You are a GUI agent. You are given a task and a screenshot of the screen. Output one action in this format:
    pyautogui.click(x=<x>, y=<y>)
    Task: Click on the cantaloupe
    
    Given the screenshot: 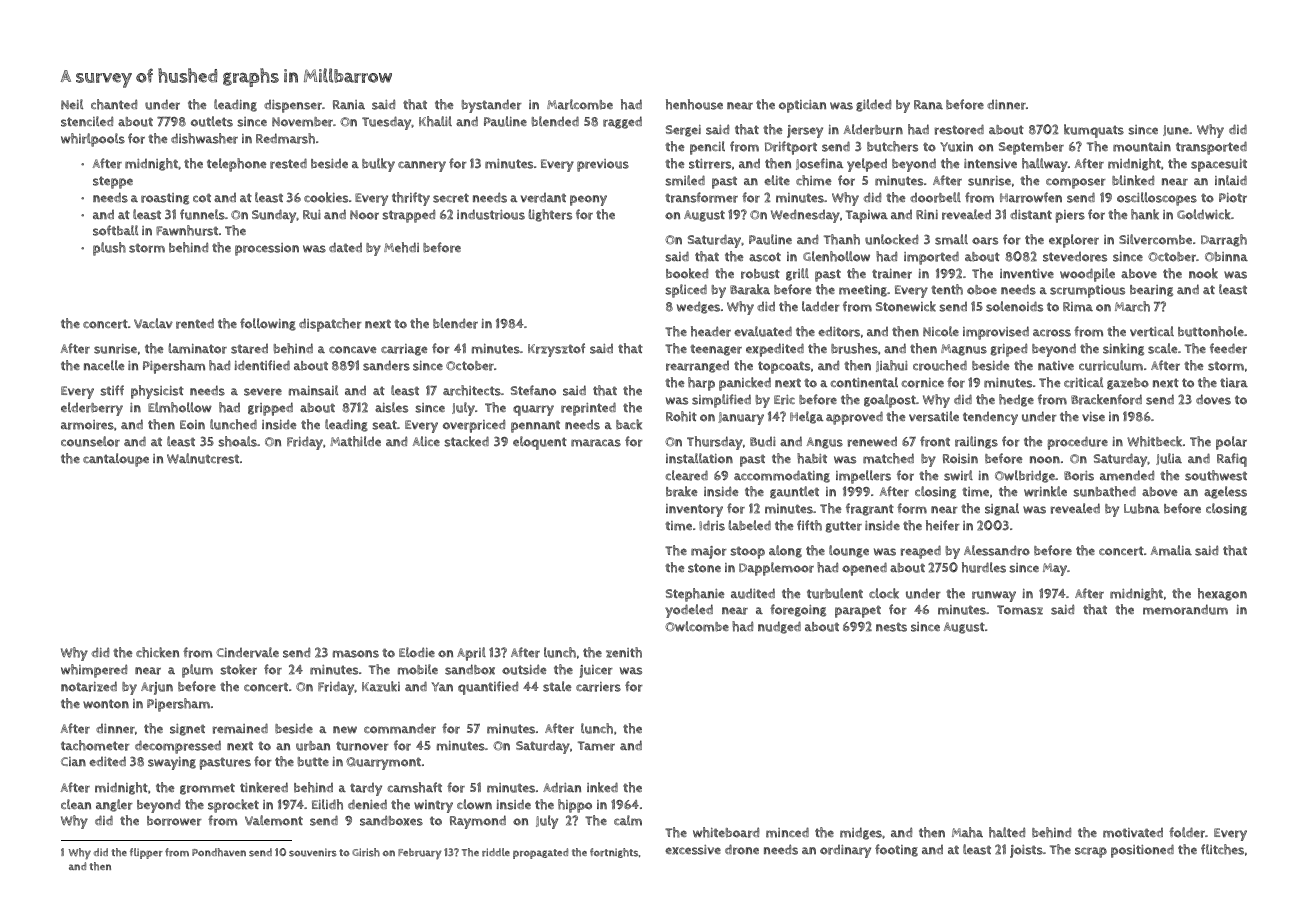 What is the action you would take?
    pyautogui.click(x=116, y=460)
